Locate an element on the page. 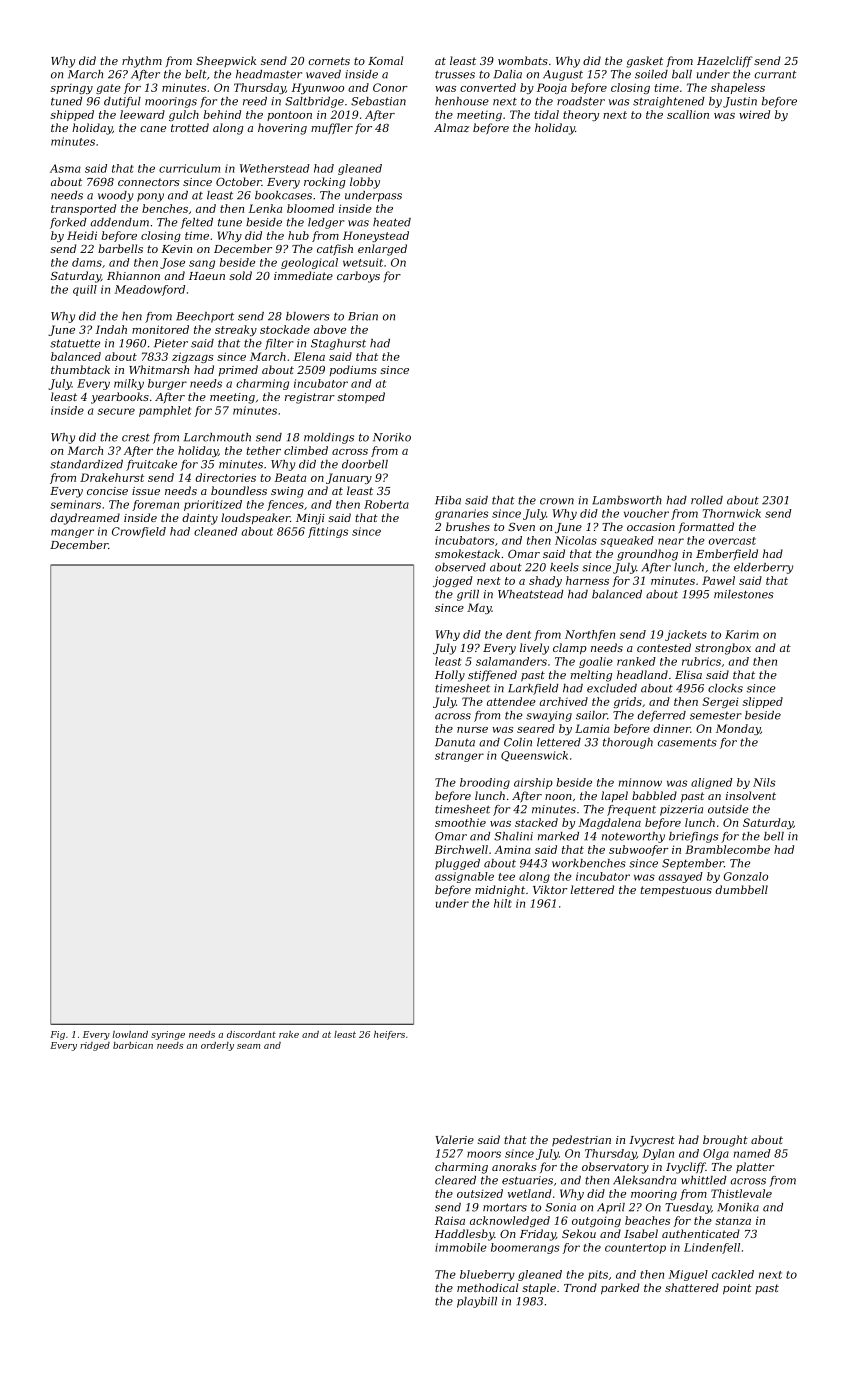  Danuta is located at coordinates (455, 742).
